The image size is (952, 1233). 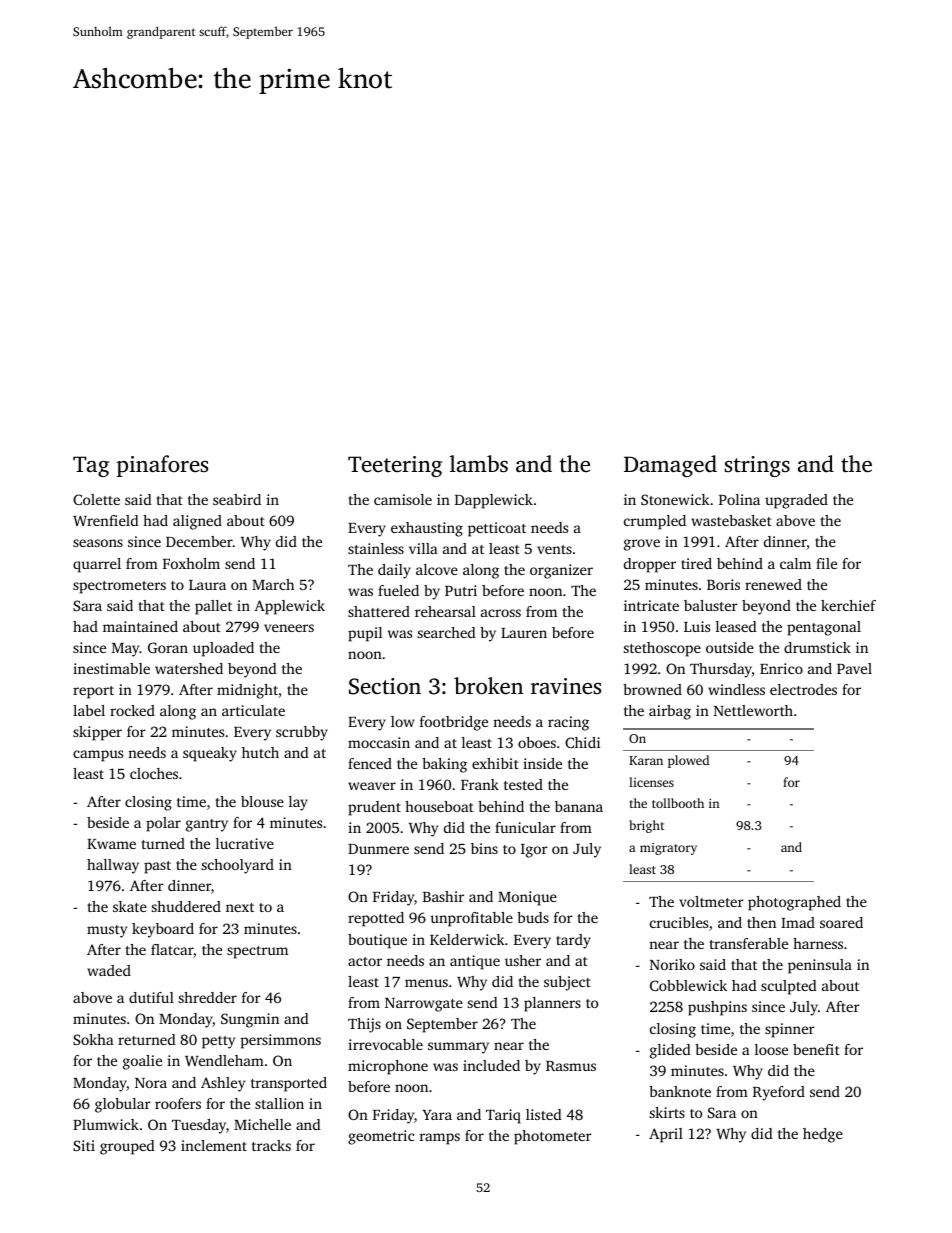 What do you see at coordinates (84, 1145) in the screenshot?
I see `Siti` at bounding box center [84, 1145].
